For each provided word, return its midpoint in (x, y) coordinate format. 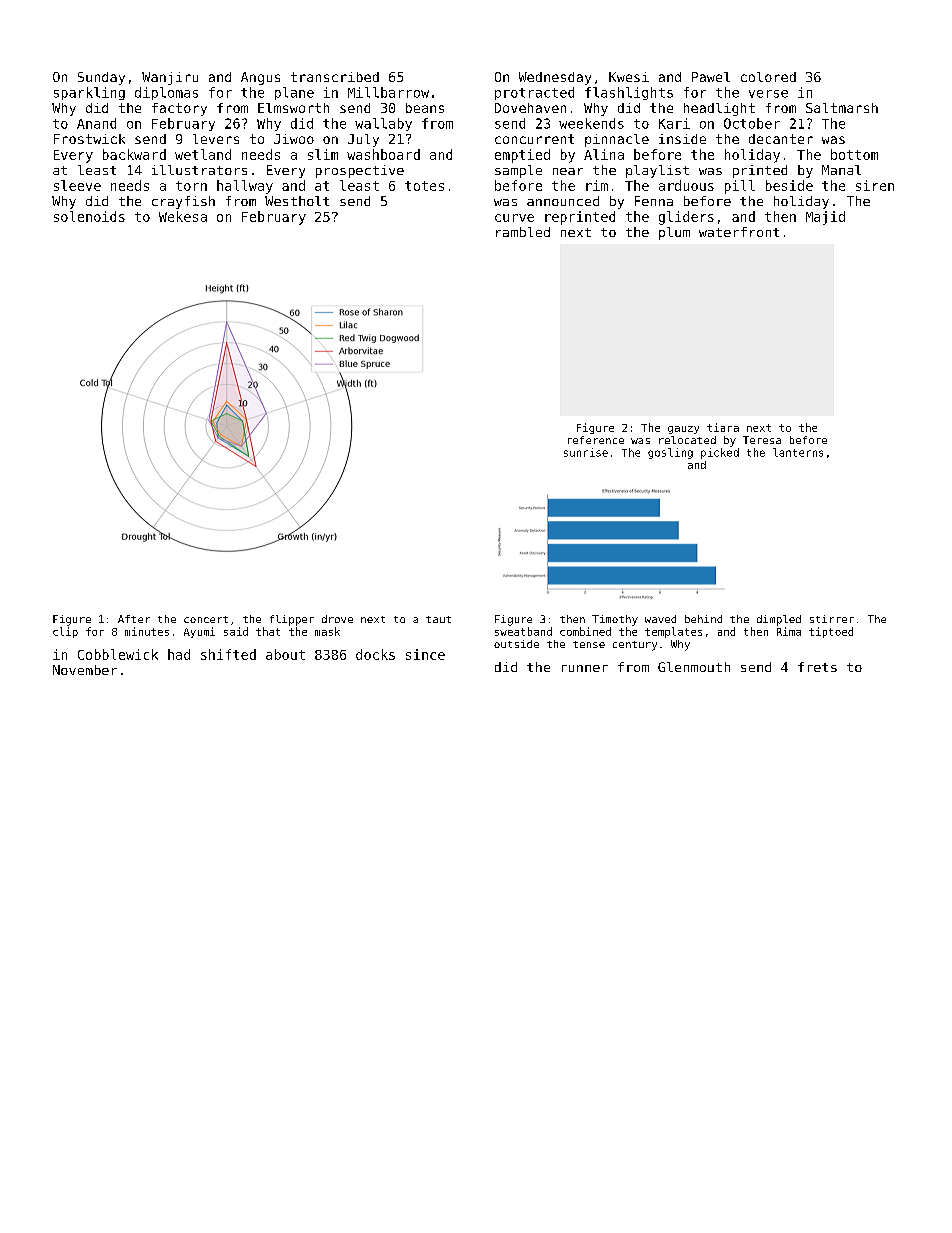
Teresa (762, 440)
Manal (841, 170)
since (425, 654)
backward (134, 154)
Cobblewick (118, 654)
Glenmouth (694, 667)
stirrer (832, 619)
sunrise (586, 452)
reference (596, 440)
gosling (670, 453)
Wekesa (183, 216)
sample (518, 171)
